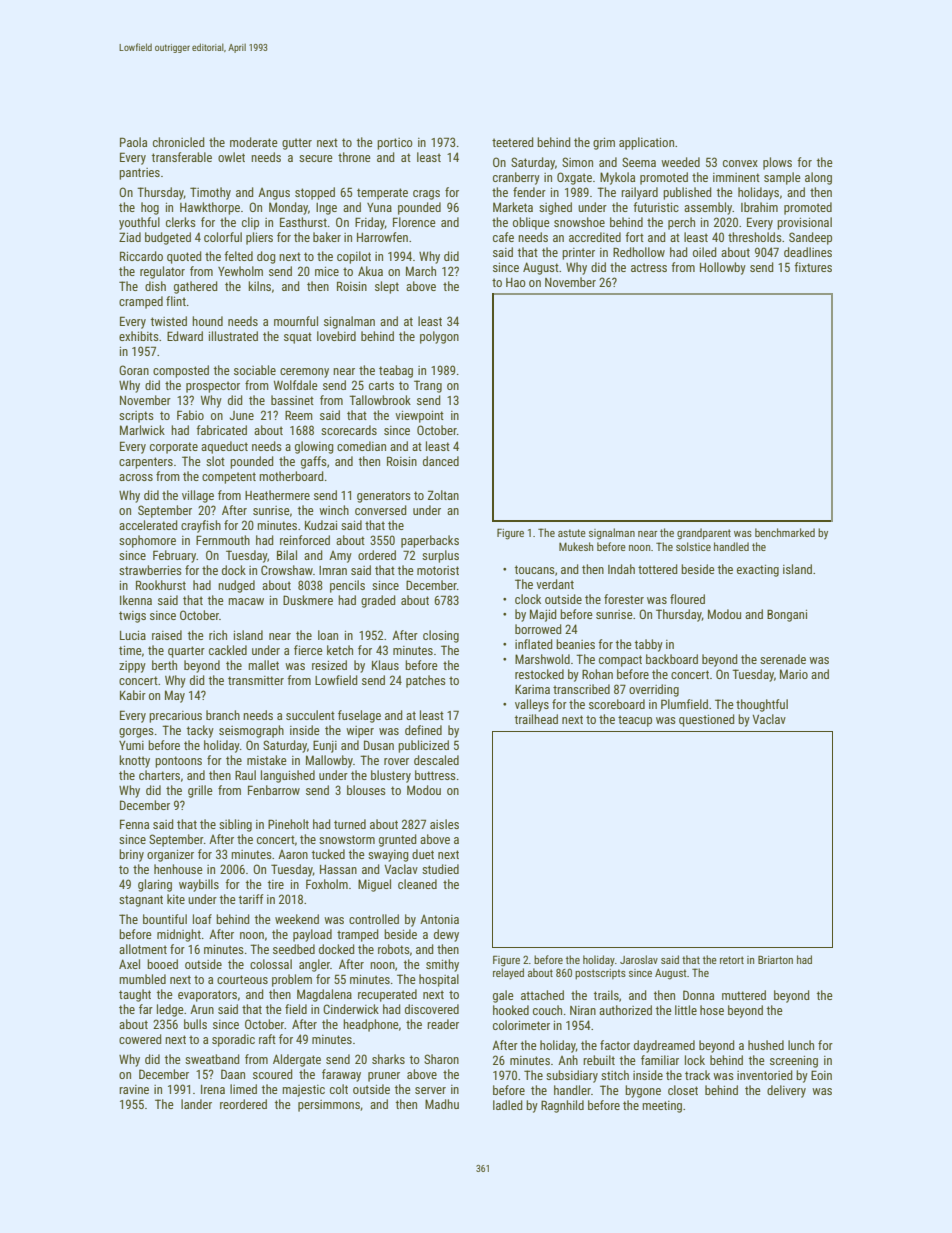  What do you see at coordinates (787, 615) in the screenshot?
I see `Bongani` at bounding box center [787, 615].
